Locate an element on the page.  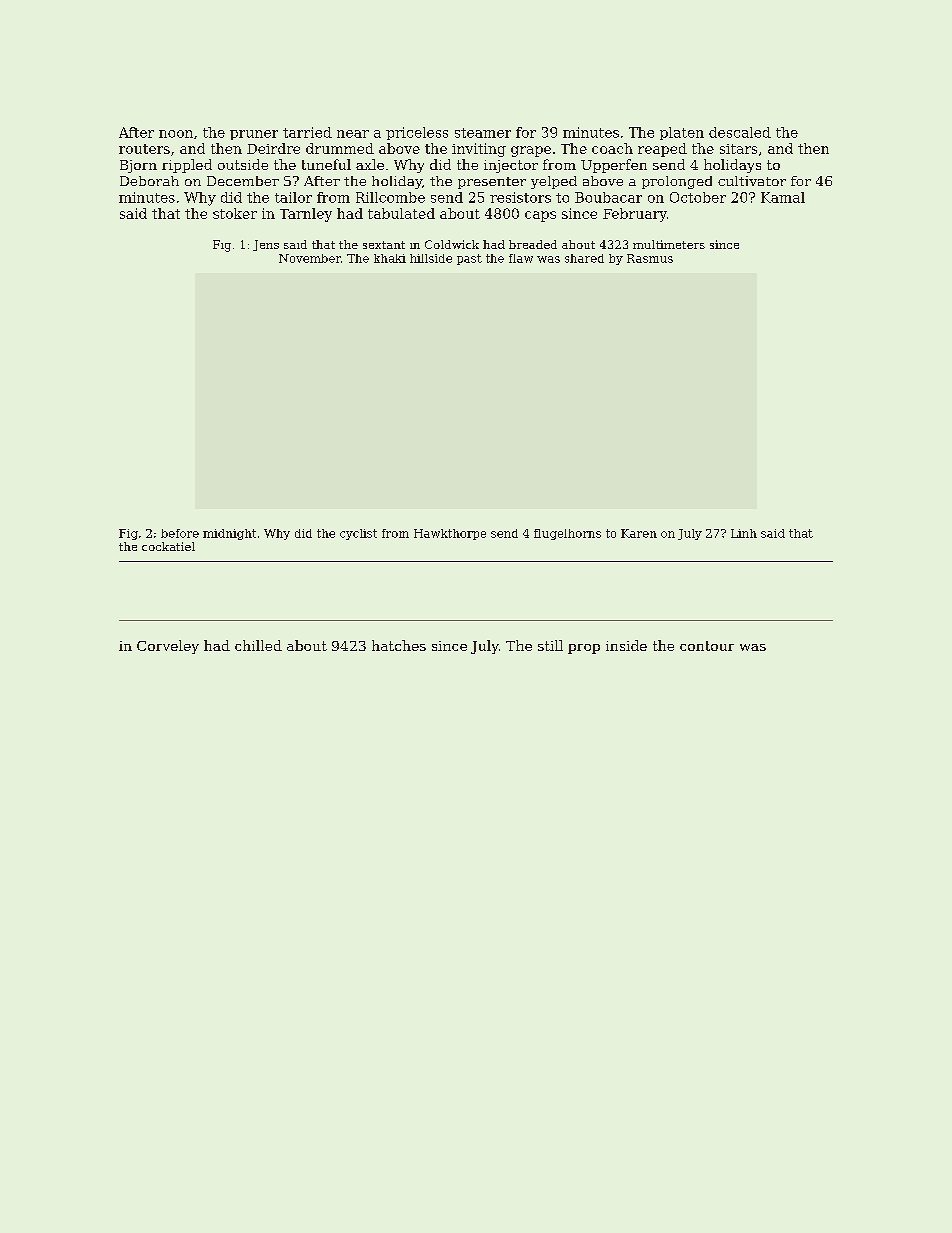
axle is located at coordinates (370, 164).
